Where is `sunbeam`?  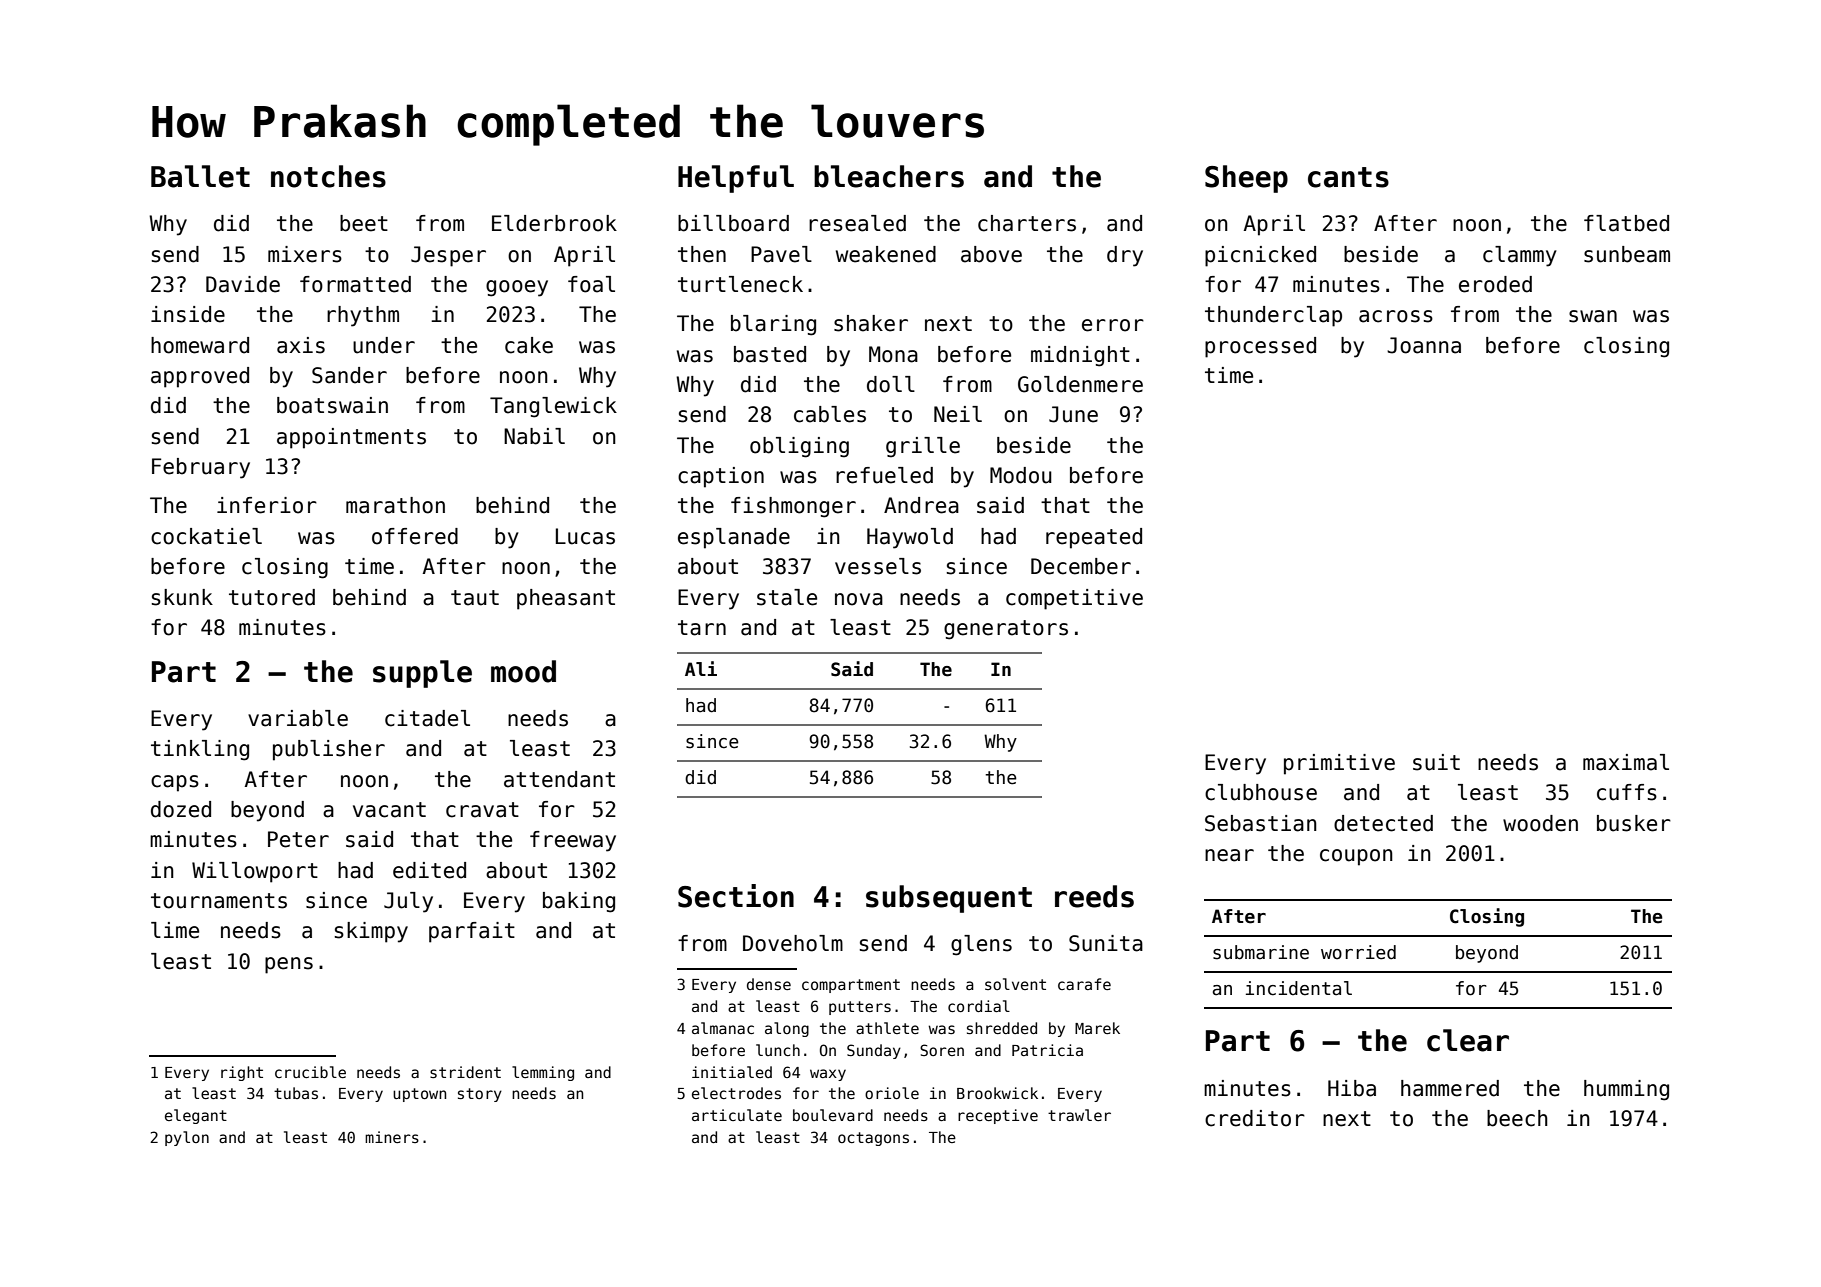
sunbeam is located at coordinates (1627, 254).
